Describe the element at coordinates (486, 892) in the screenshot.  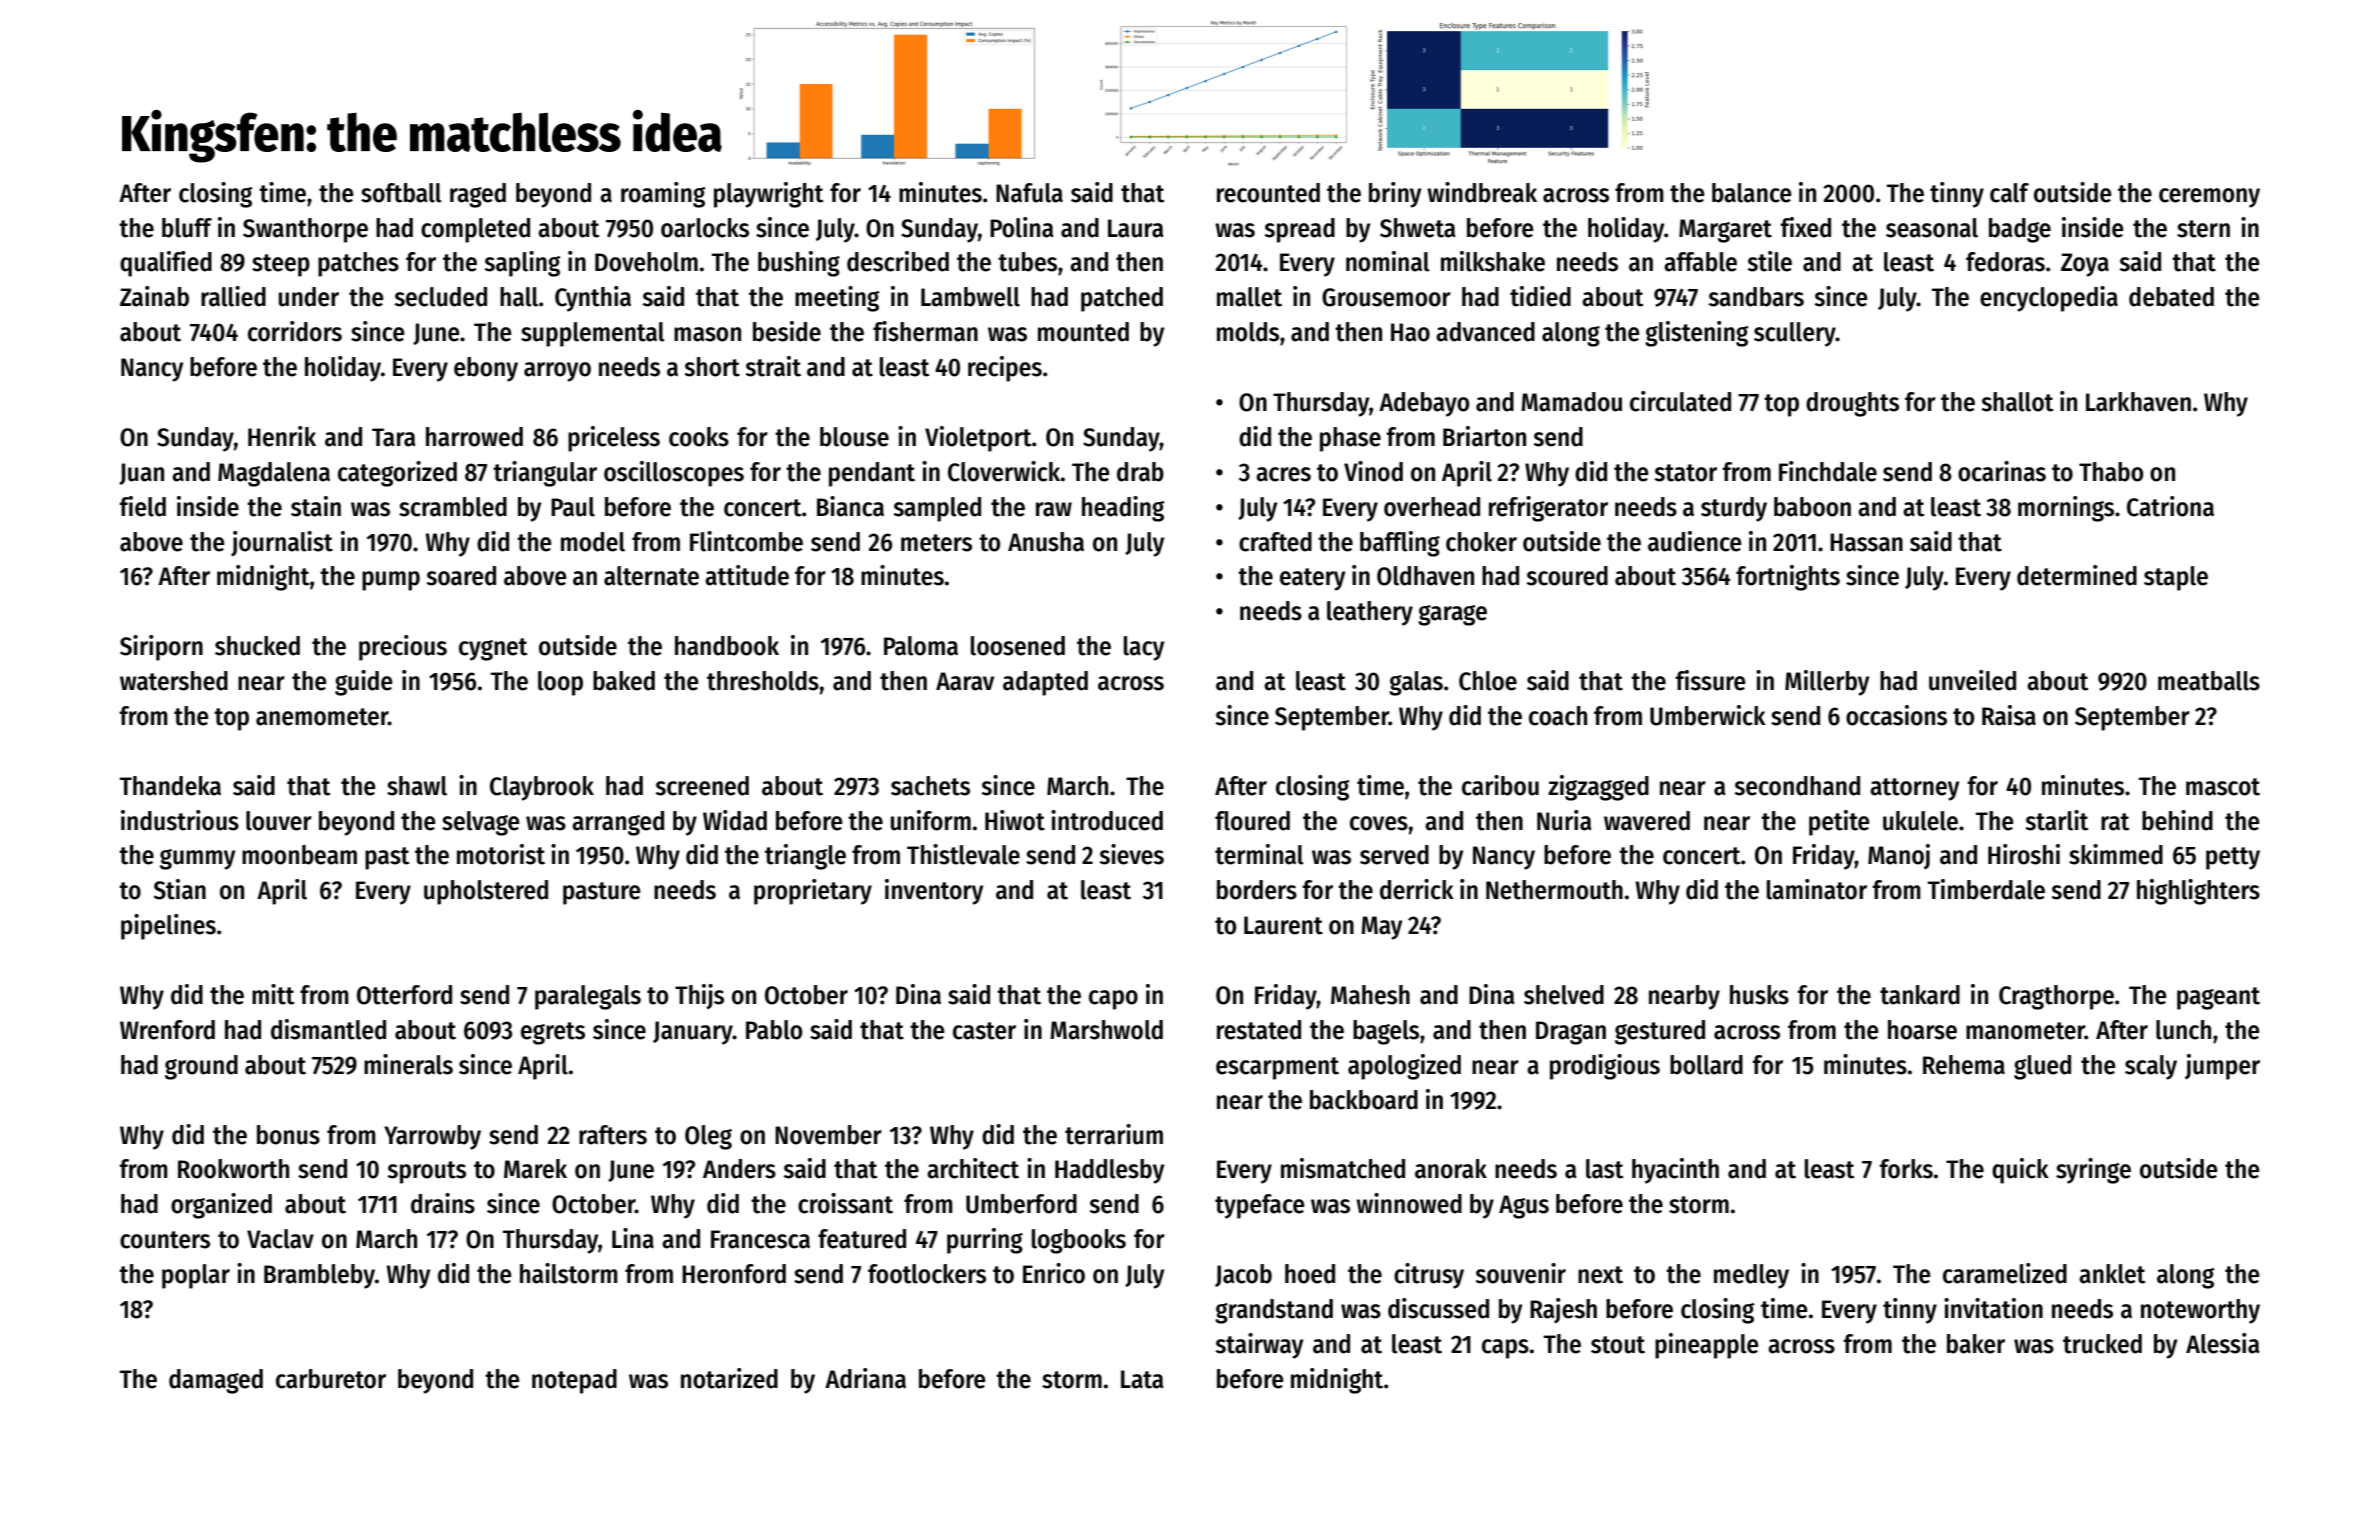
I see `upholstered` at that location.
